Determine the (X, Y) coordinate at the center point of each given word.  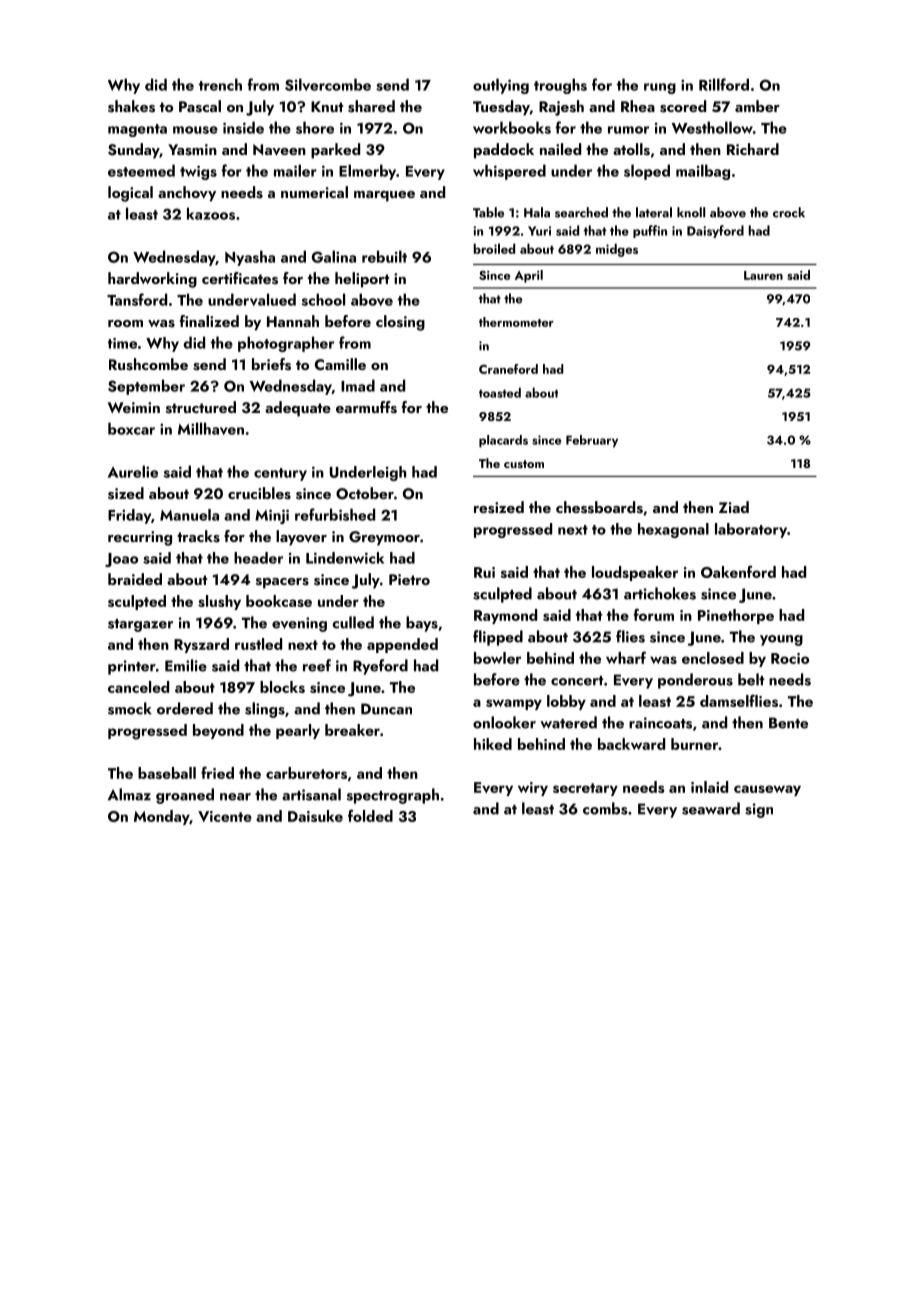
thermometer (516, 322)
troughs (560, 86)
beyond (218, 731)
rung (660, 88)
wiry (533, 789)
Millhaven (211, 428)
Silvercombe (328, 84)
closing (400, 323)
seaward (711, 808)
